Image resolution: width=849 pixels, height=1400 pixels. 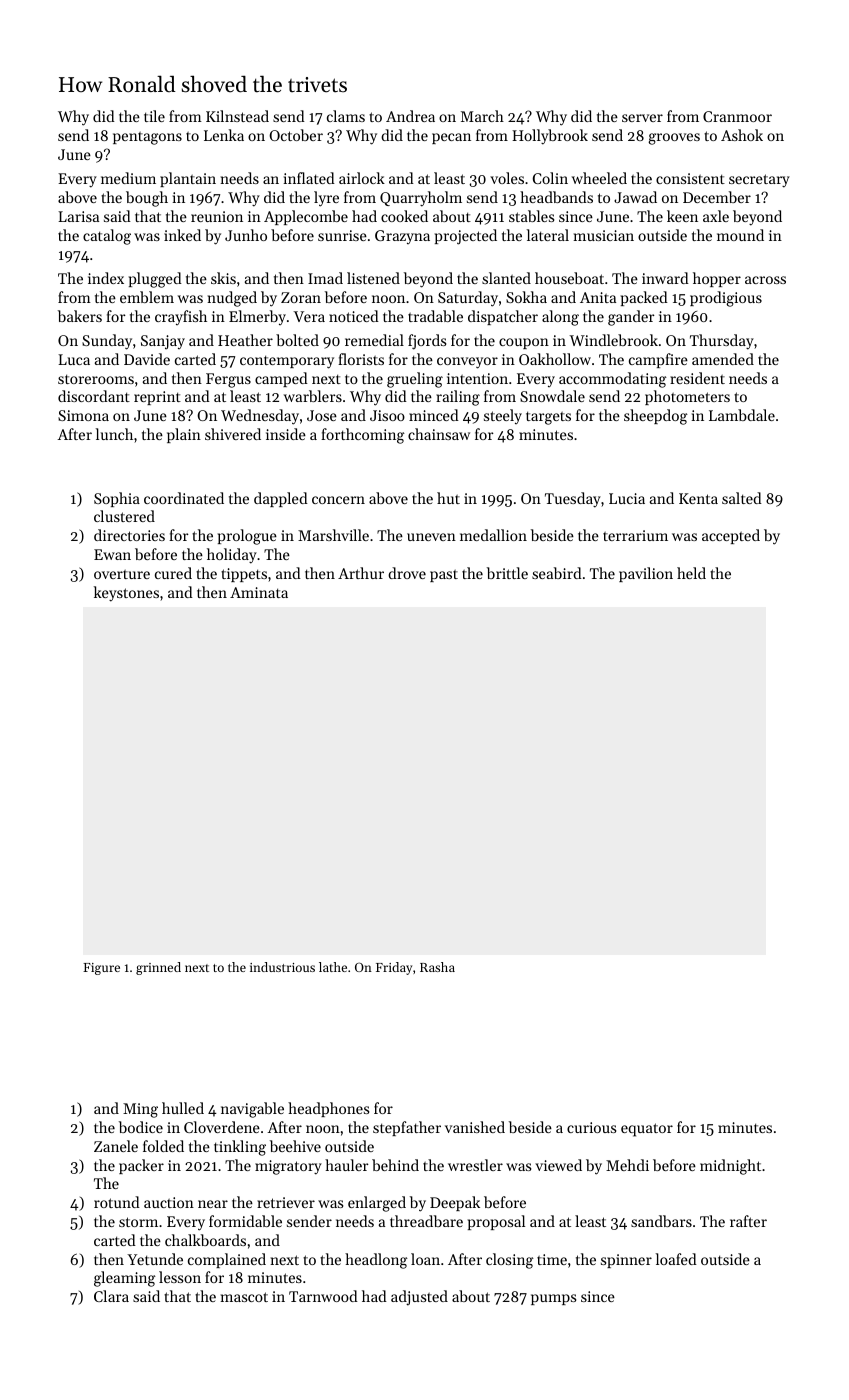 I want to click on seabird, so click(x=557, y=573).
